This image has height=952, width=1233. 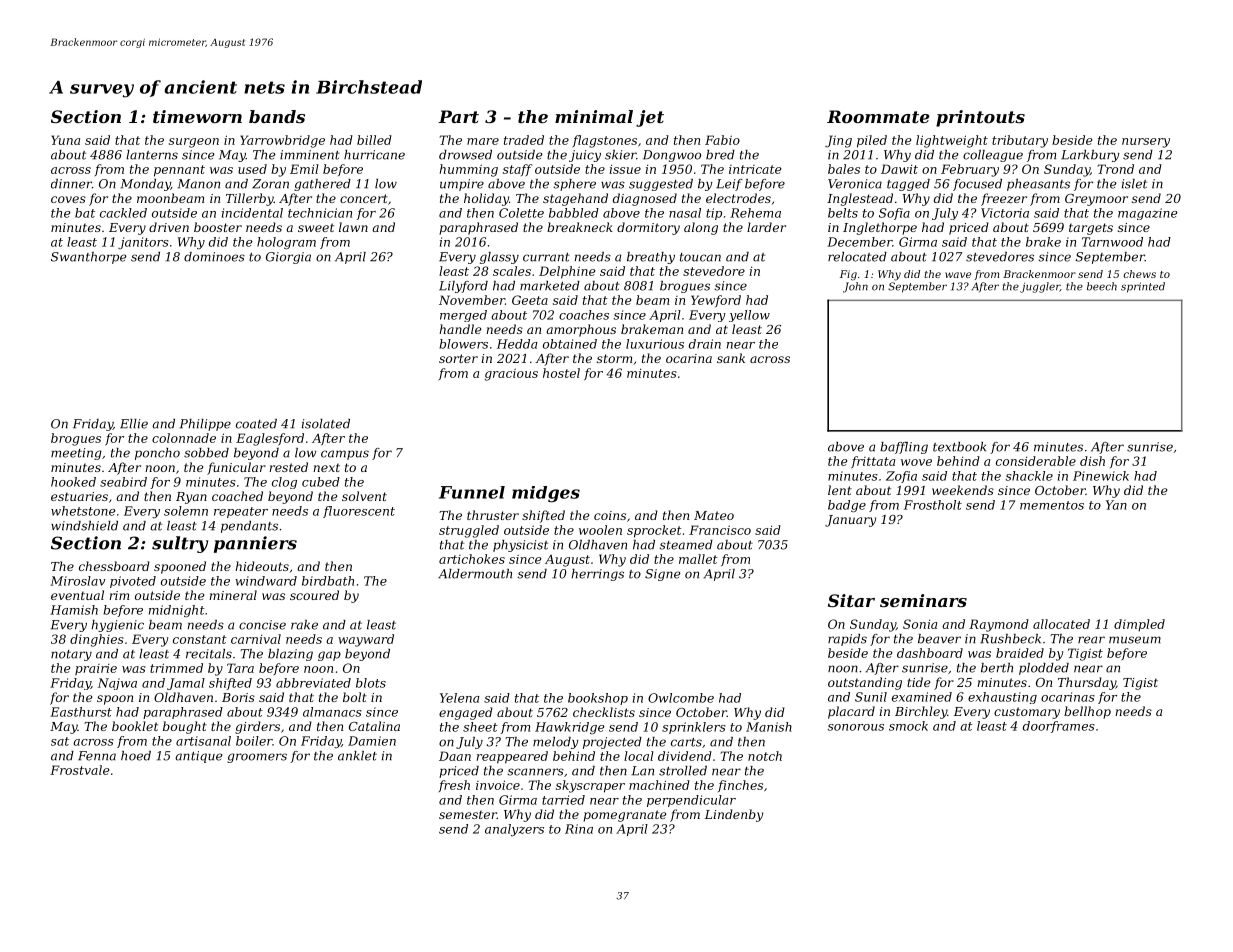 I want to click on dish, so click(x=1092, y=461).
